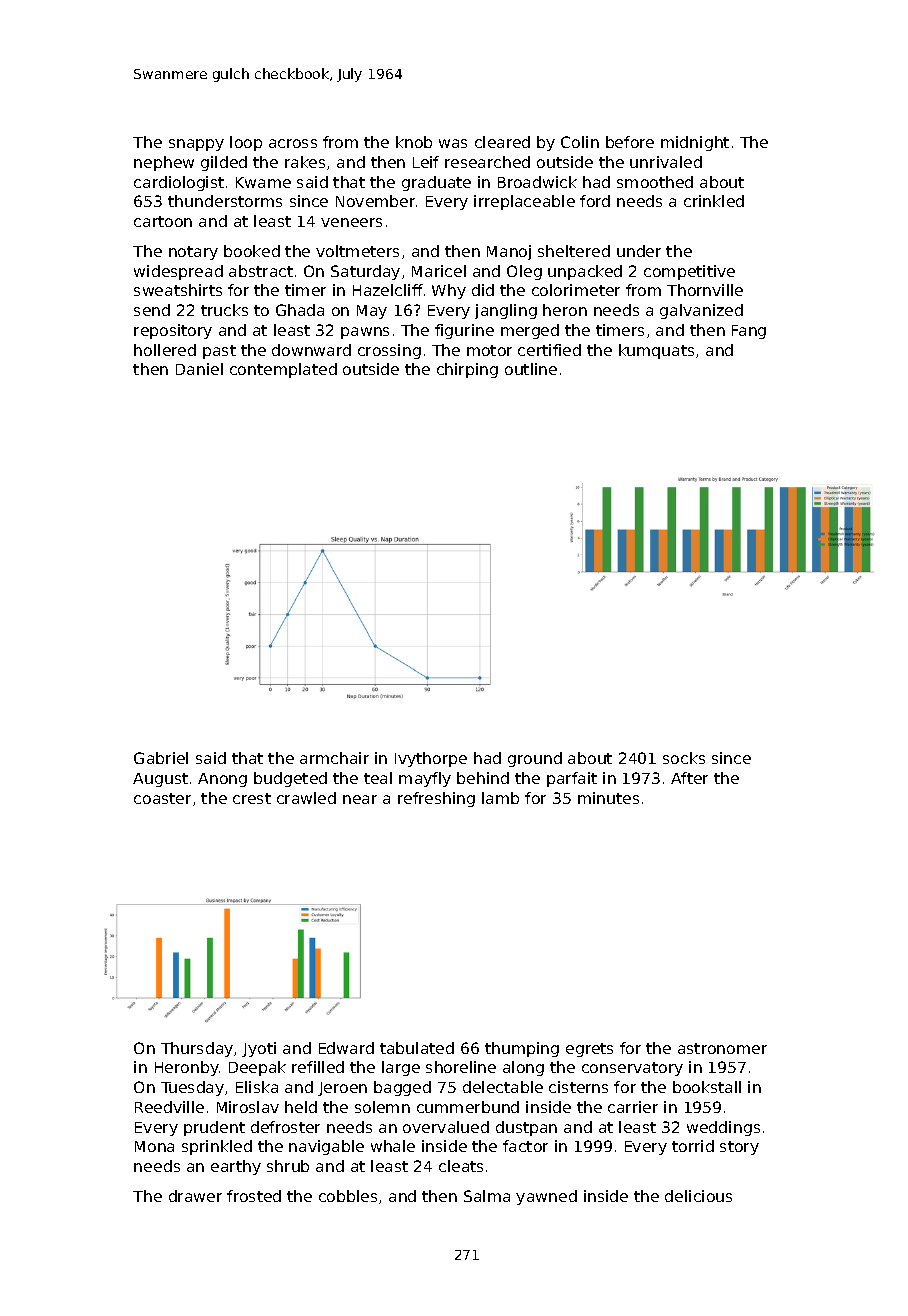 The width and height of the page is (908, 1316). I want to click on Gabriel, so click(161, 758).
